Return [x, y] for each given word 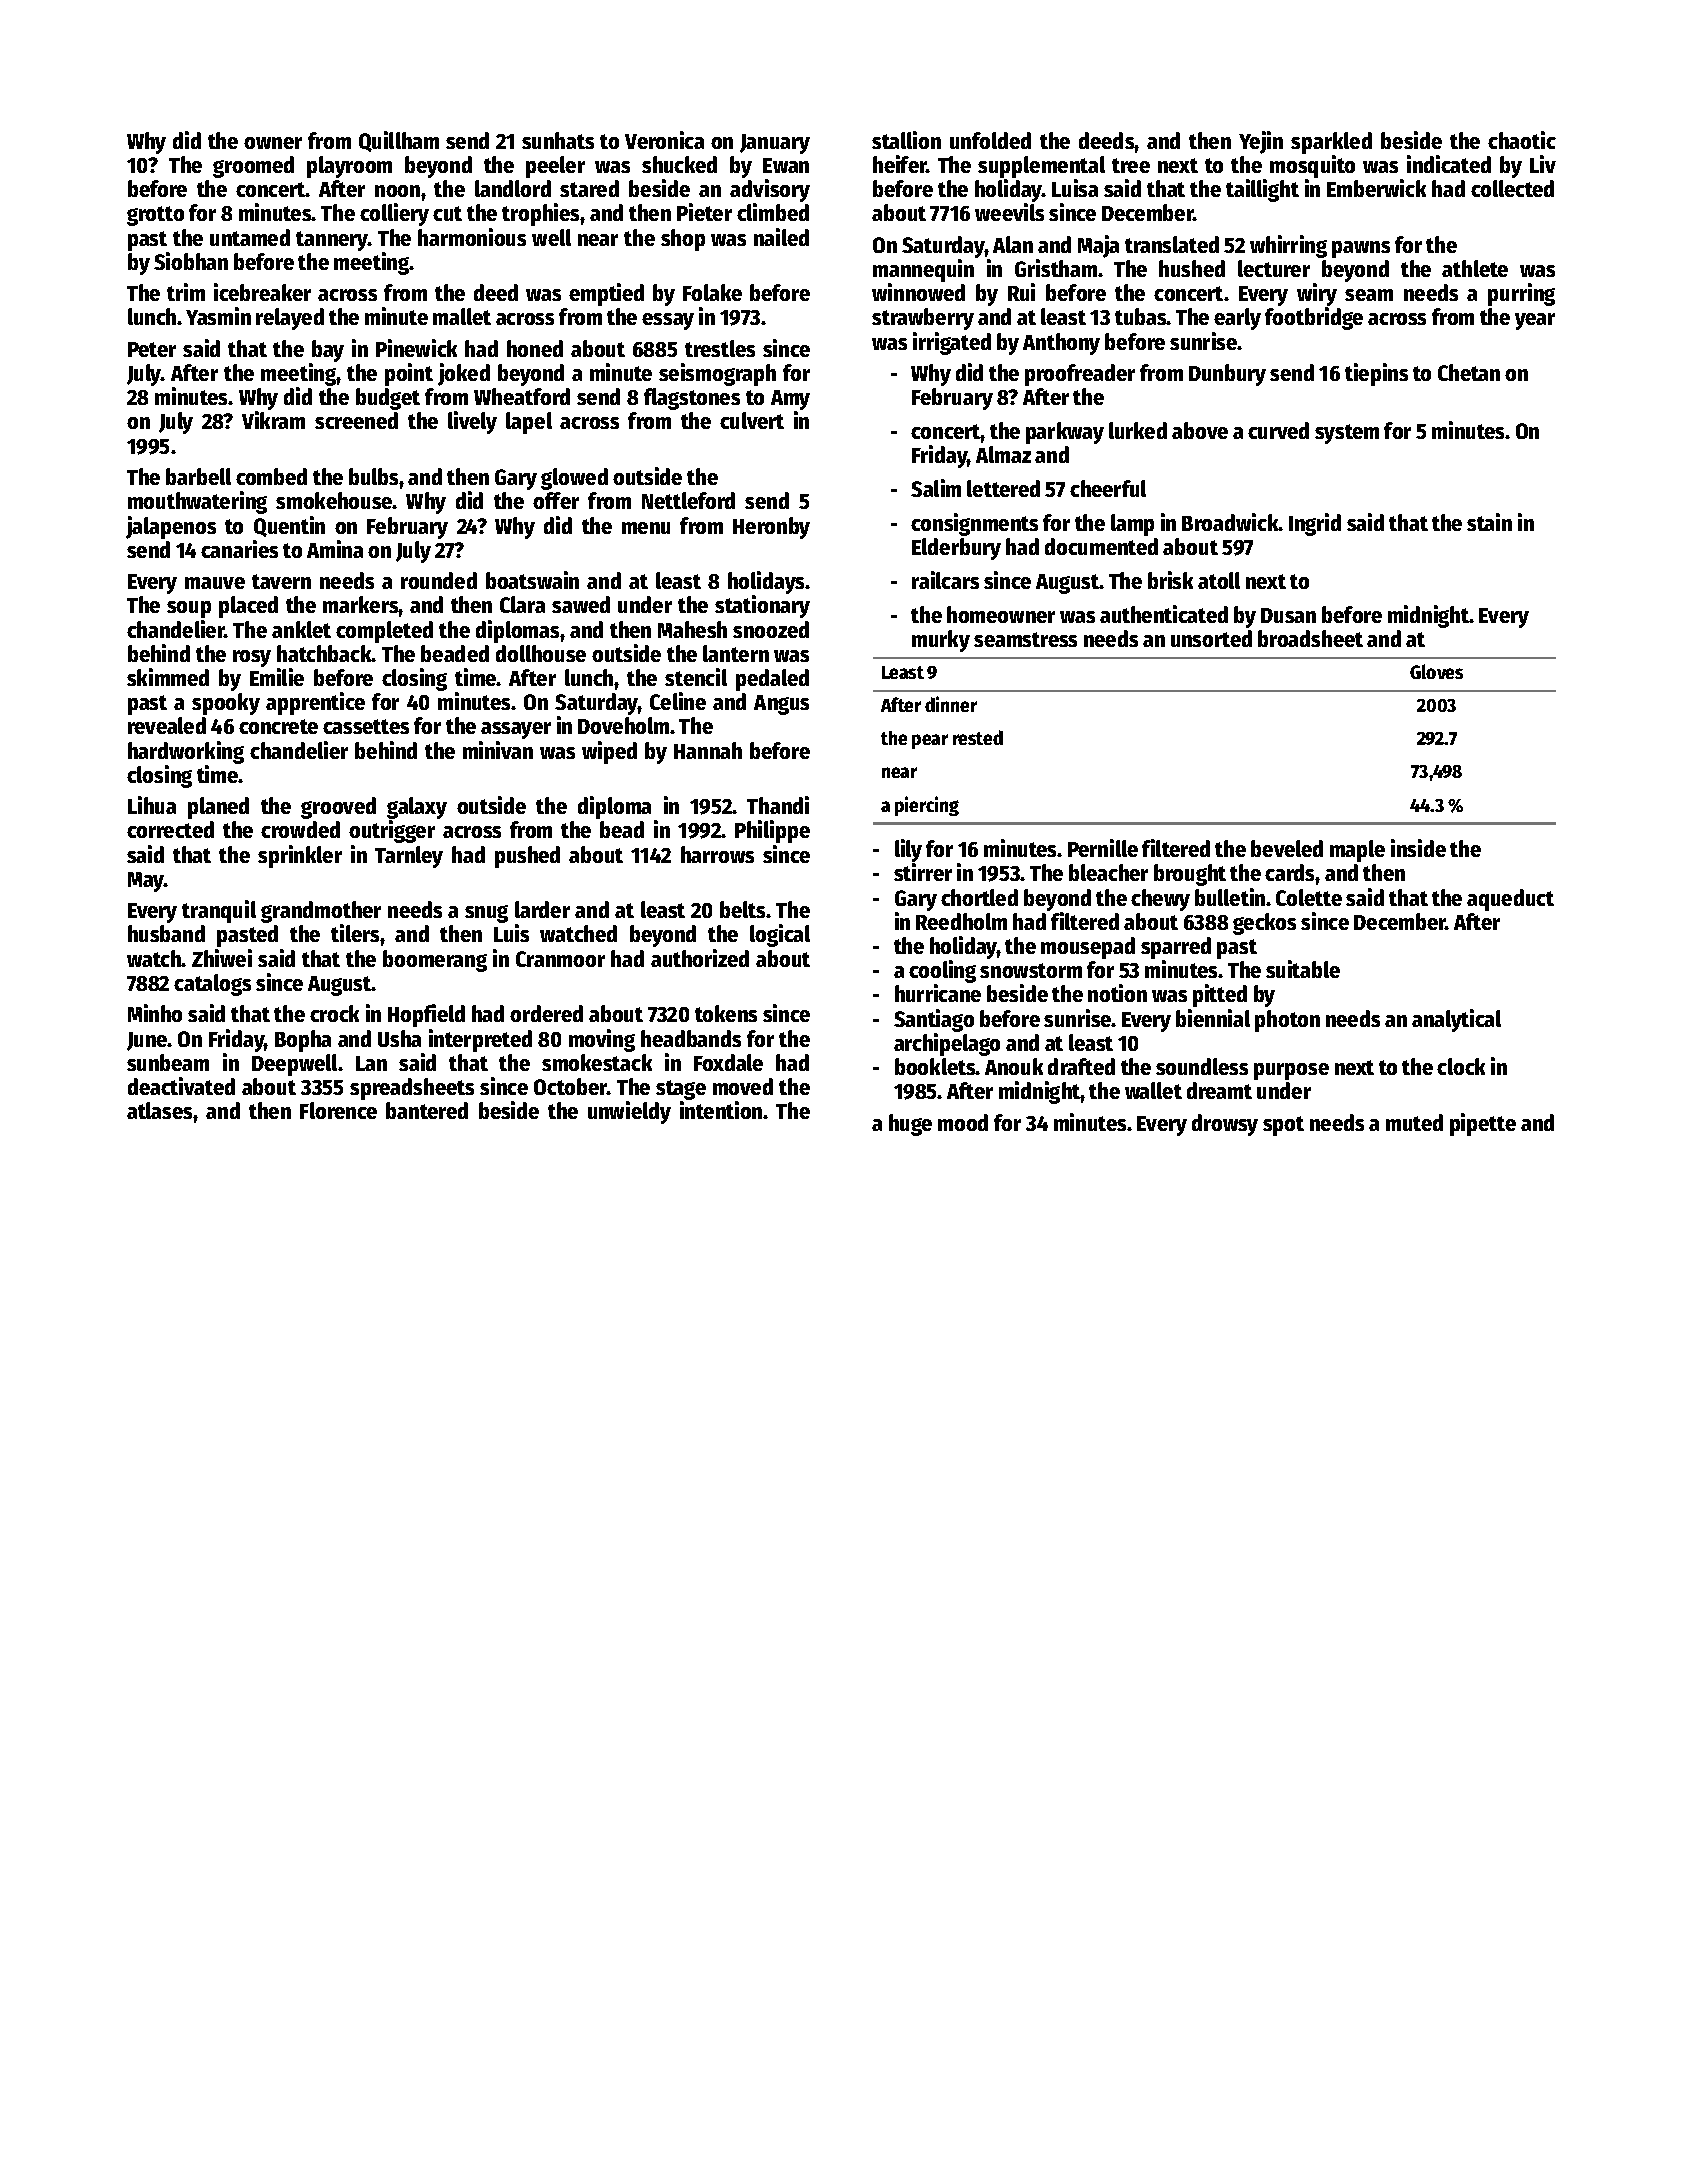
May [146, 882]
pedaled [772, 680]
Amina [335, 549]
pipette [1483, 1124]
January [775, 144]
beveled [1287, 848]
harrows [717, 854]
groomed [253, 167]
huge [910, 1125]
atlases [160, 1110]
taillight [1262, 190]
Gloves [1436, 671]
